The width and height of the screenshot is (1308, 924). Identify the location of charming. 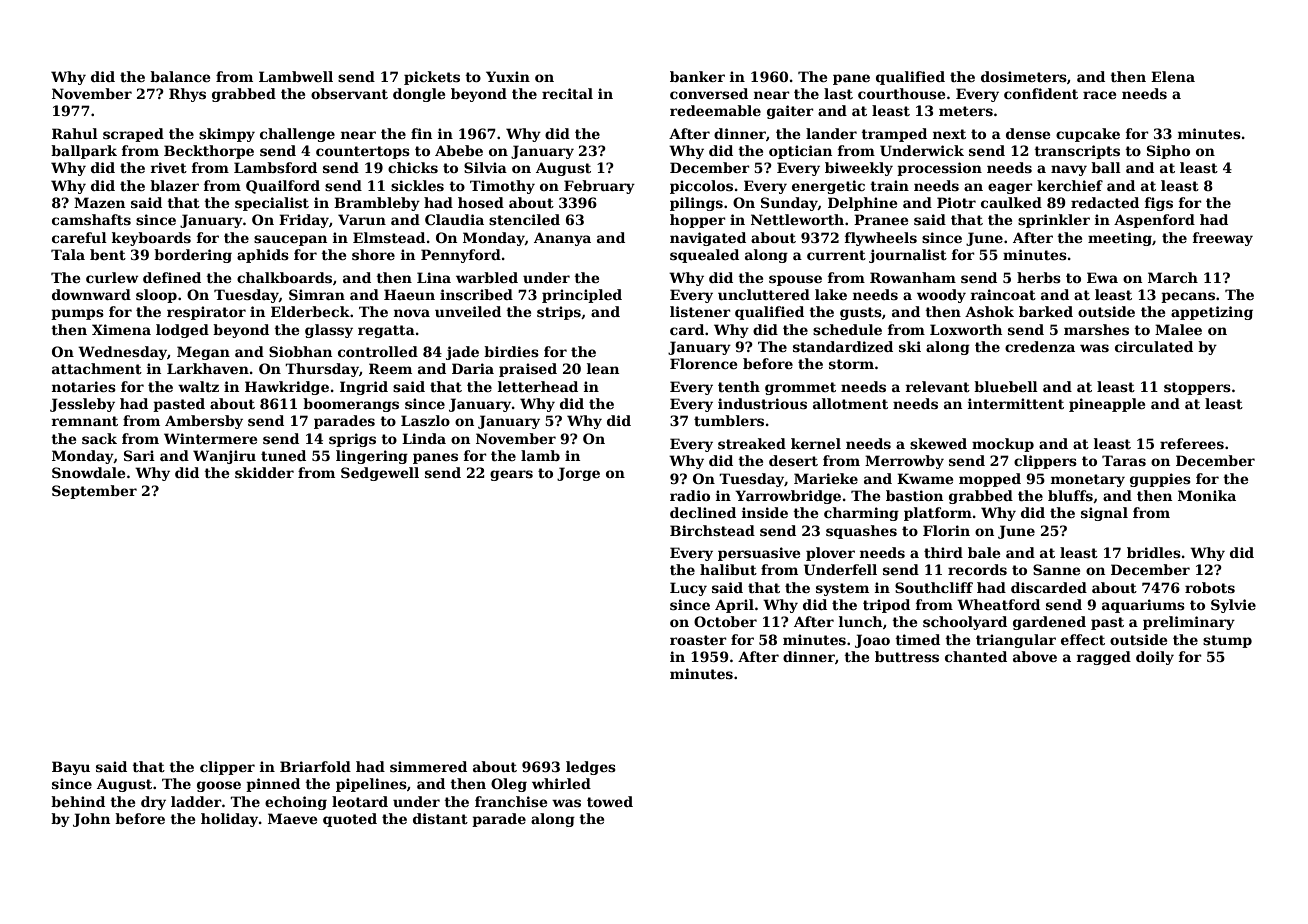
(861, 514).
